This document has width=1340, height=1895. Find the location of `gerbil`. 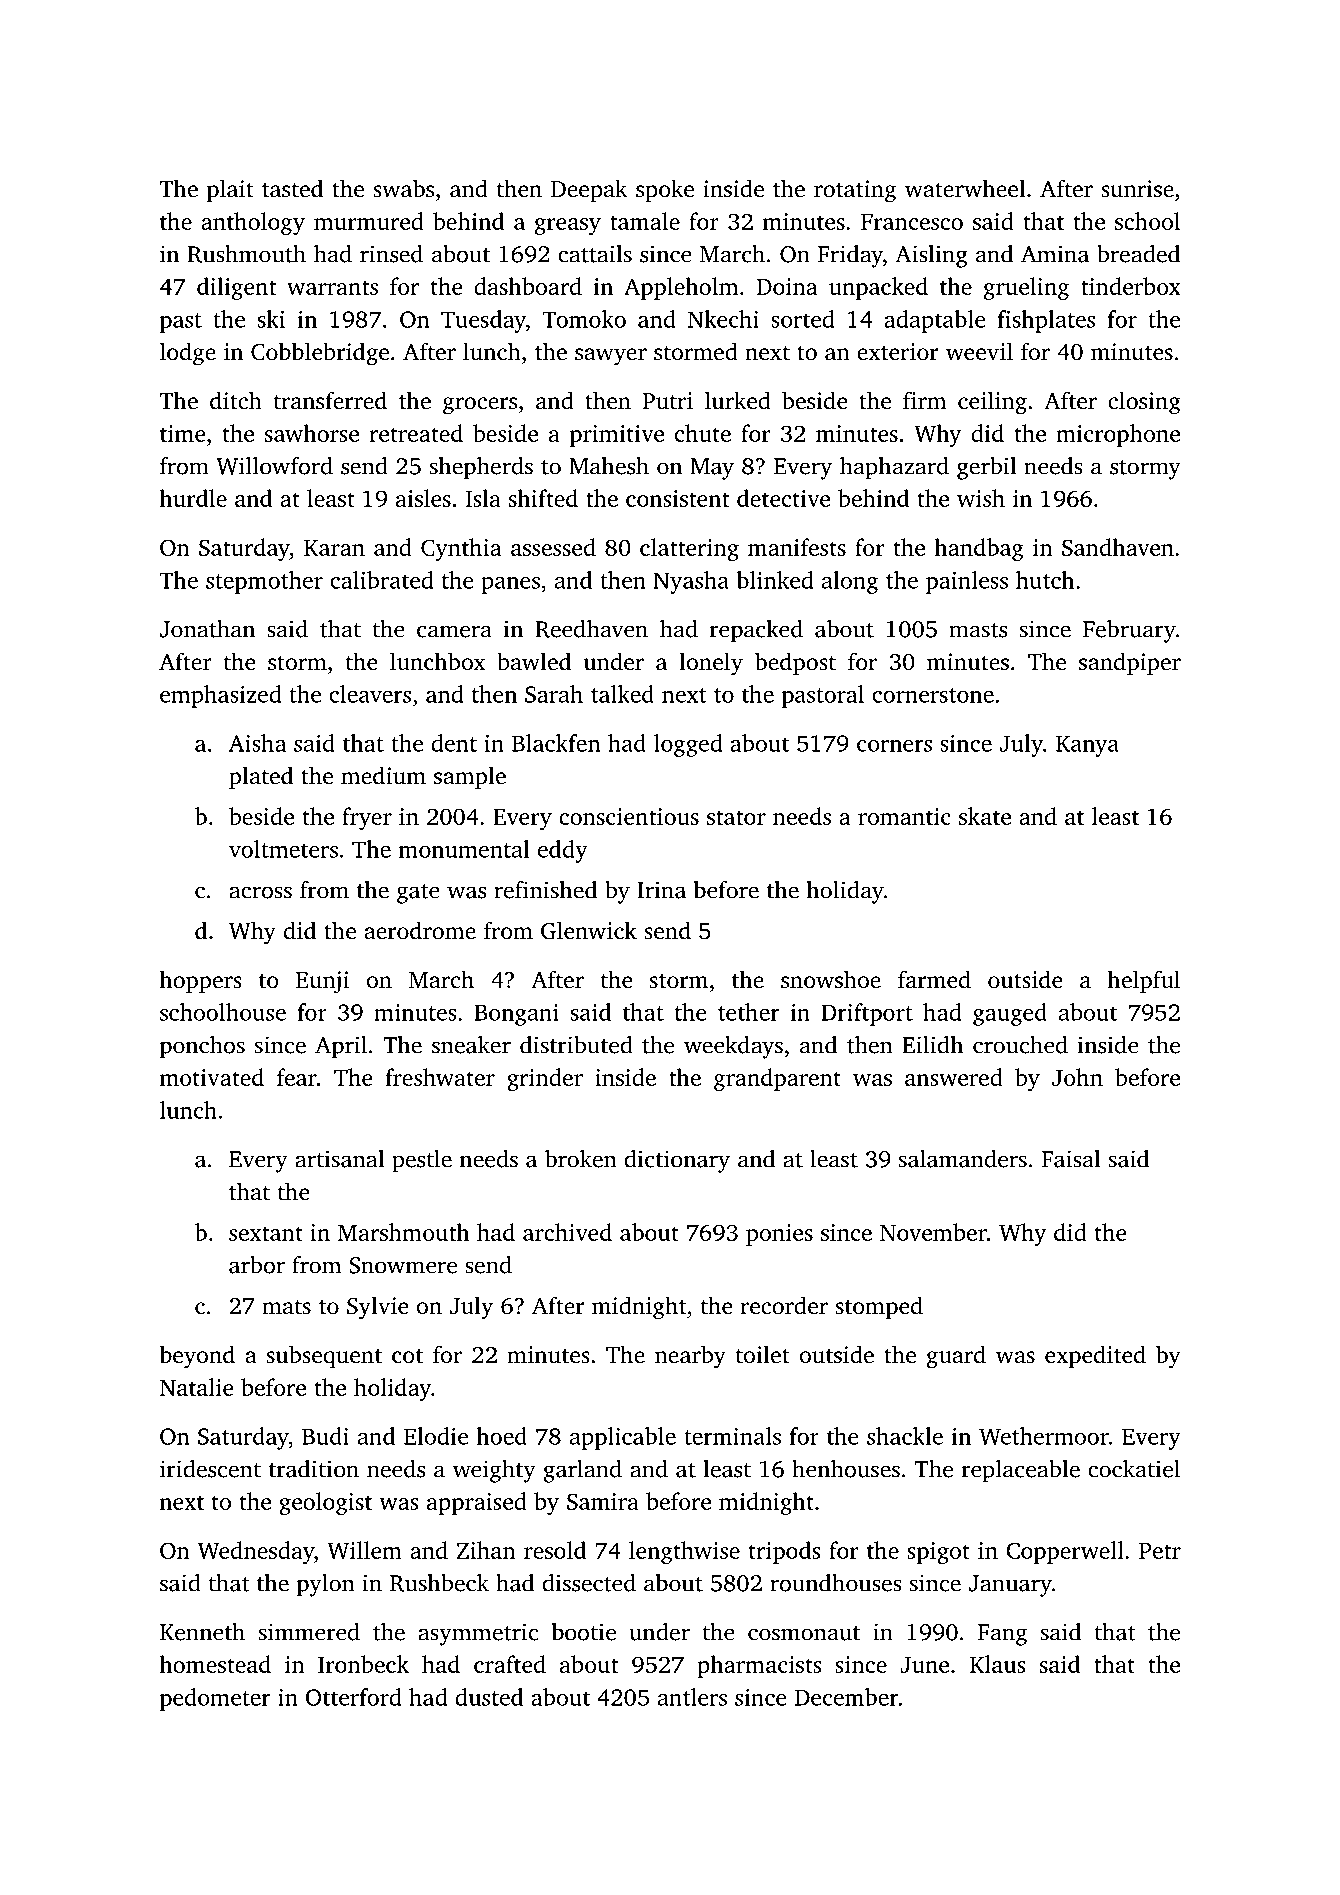

gerbil is located at coordinates (987, 468).
